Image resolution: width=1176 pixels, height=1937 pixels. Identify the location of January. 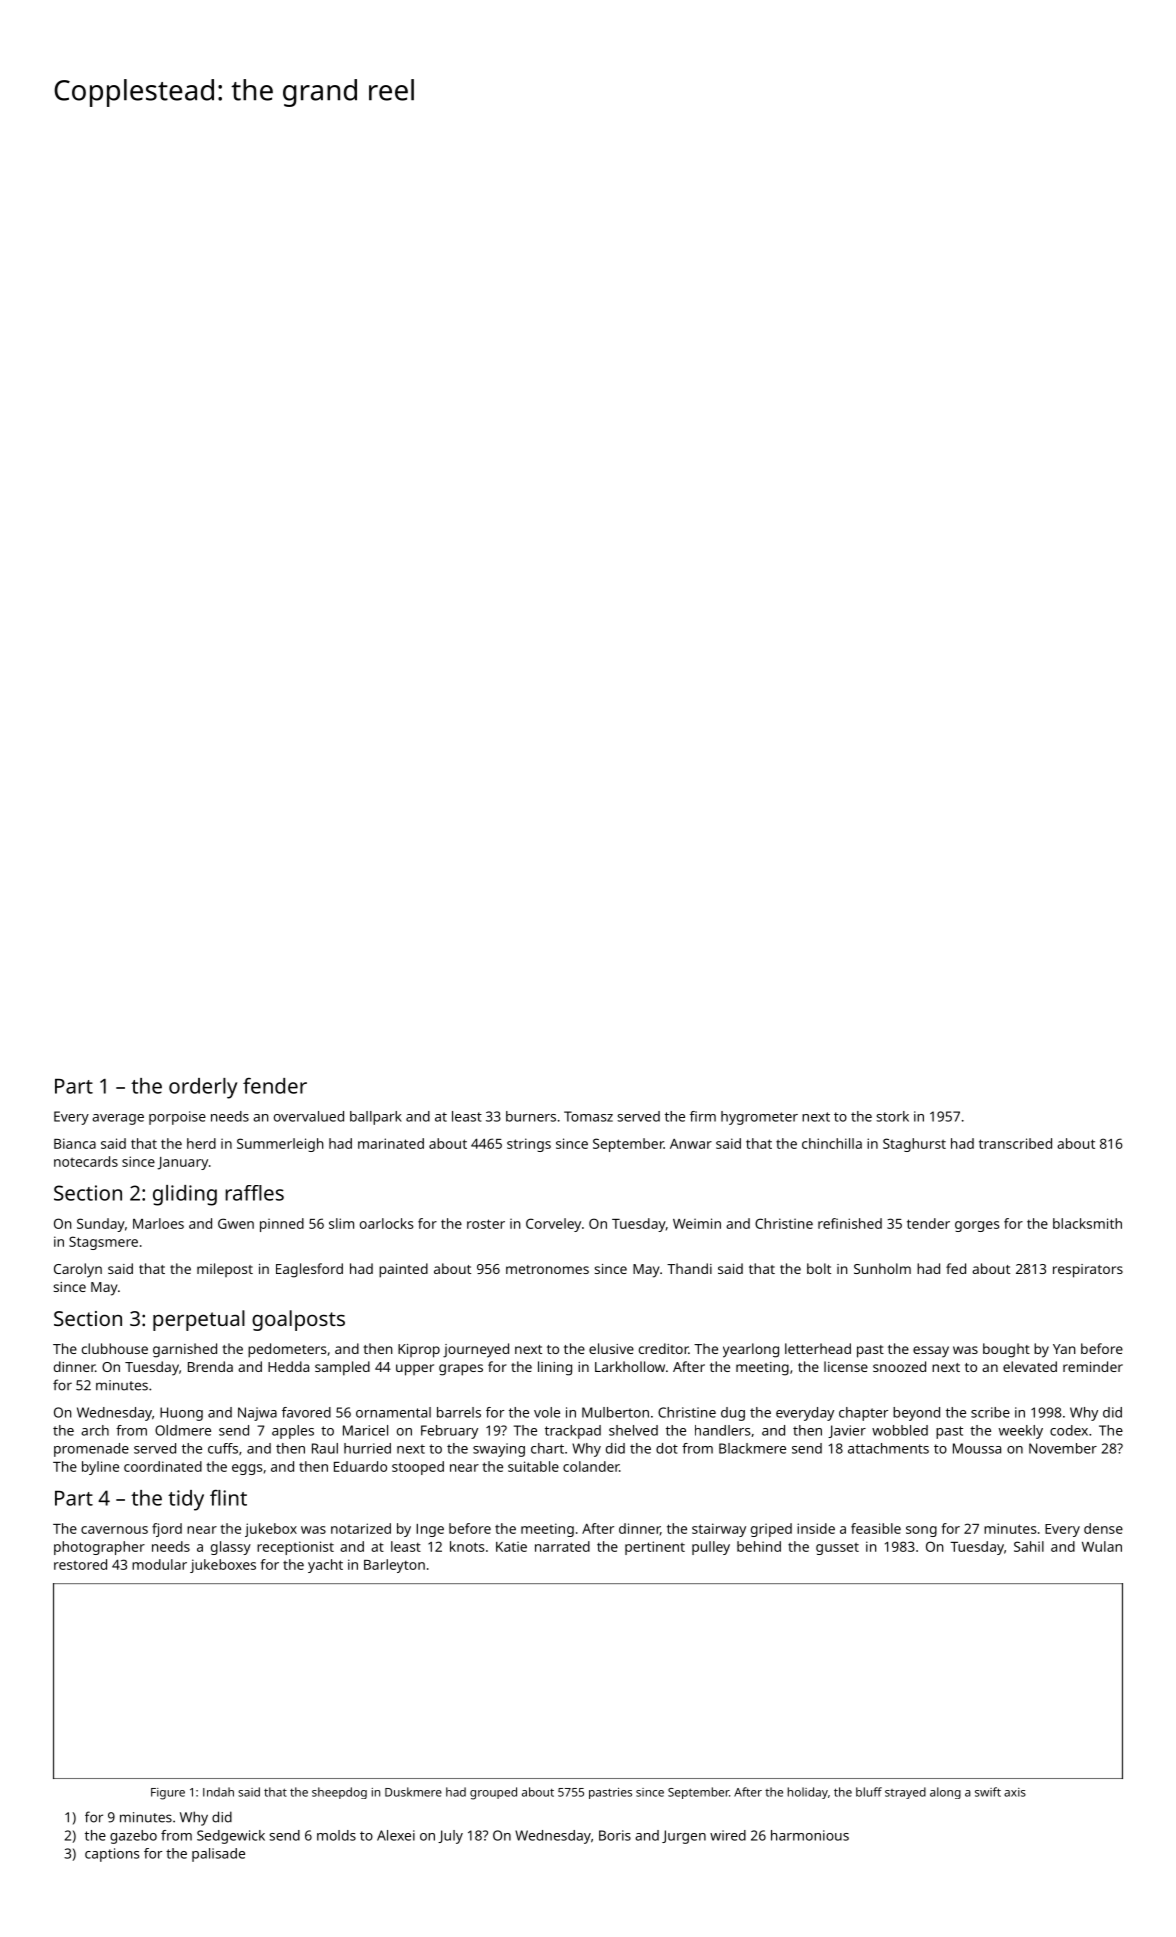
(182, 1163).
